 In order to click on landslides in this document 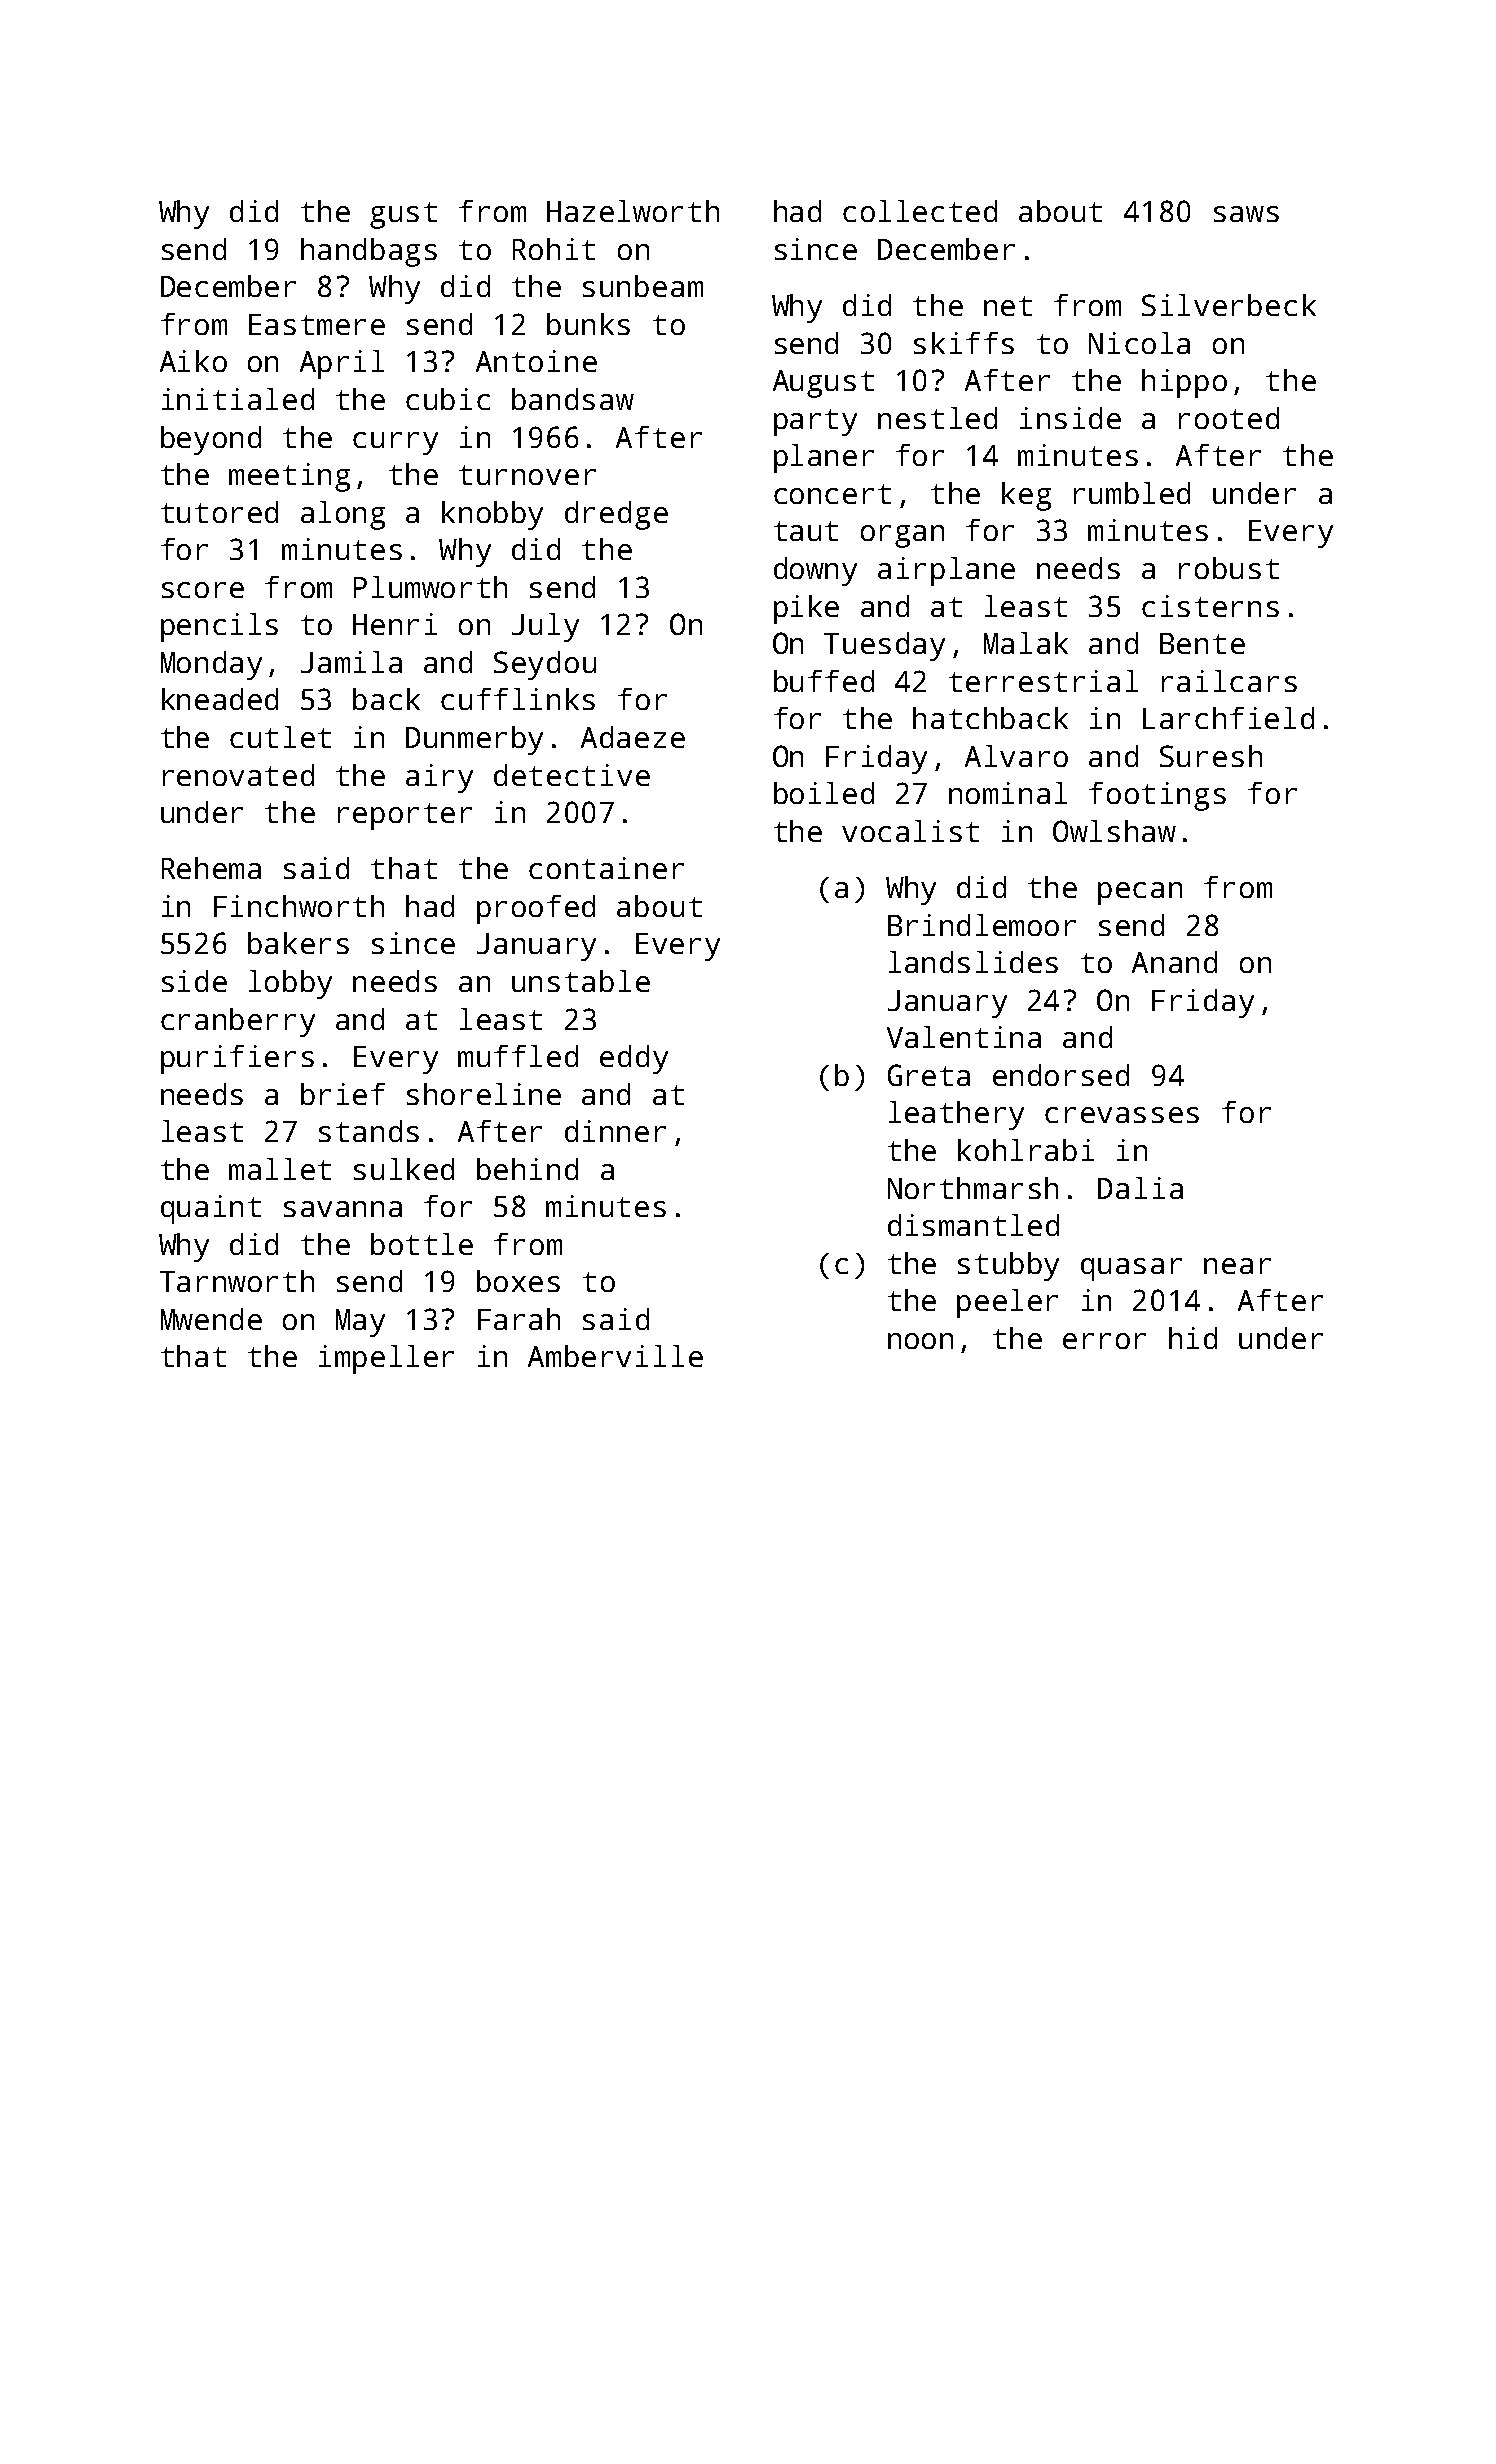, I will do `click(973, 962)`.
